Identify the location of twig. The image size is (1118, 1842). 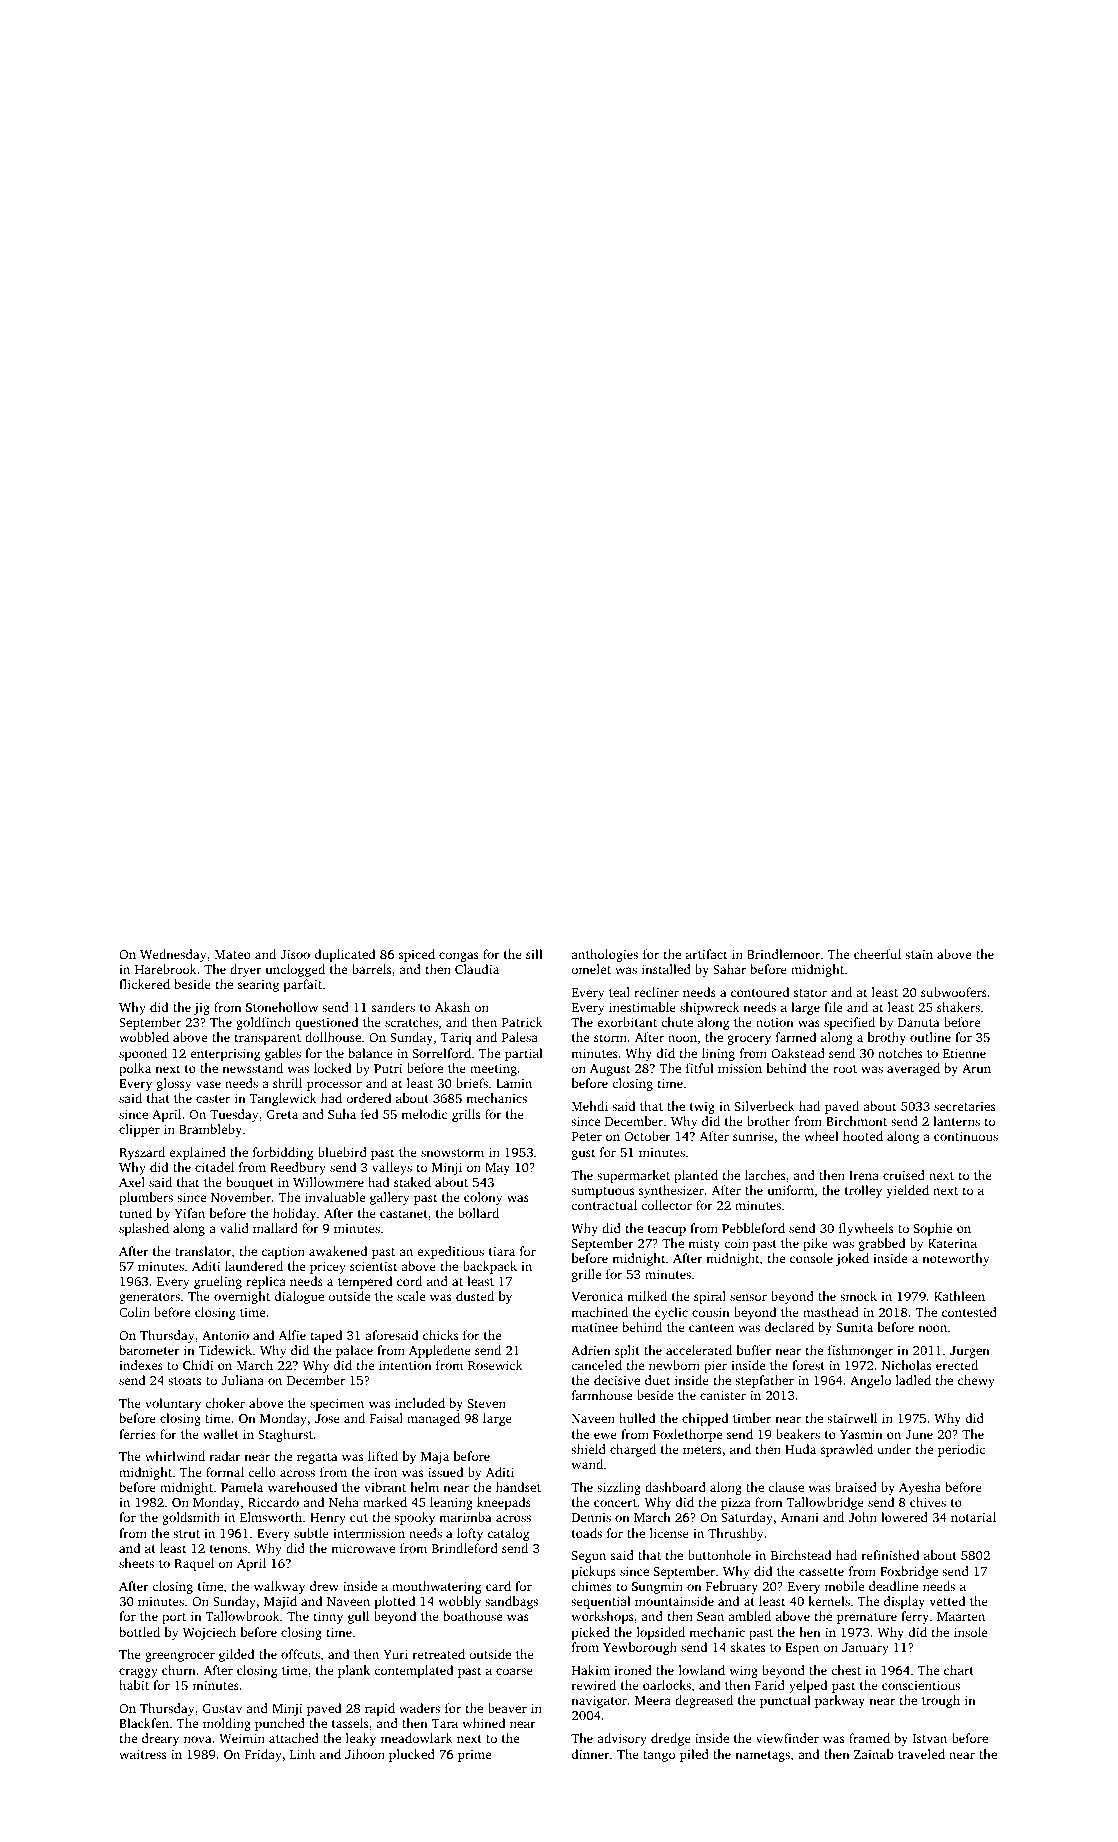
(702, 1108).
